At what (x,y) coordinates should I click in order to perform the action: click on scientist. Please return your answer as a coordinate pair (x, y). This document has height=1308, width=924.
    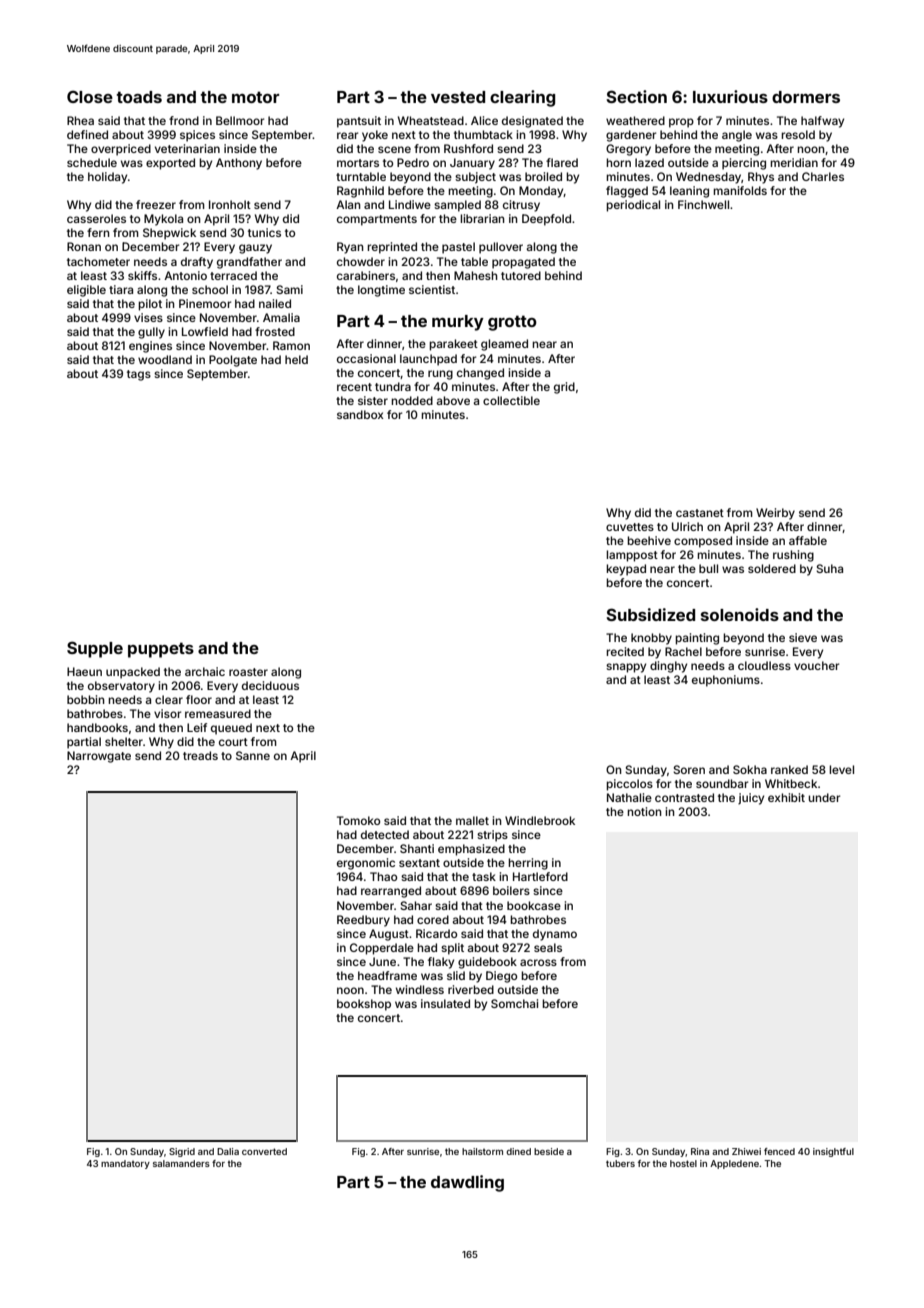
    Looking at the image, I should click on (432, 289).
